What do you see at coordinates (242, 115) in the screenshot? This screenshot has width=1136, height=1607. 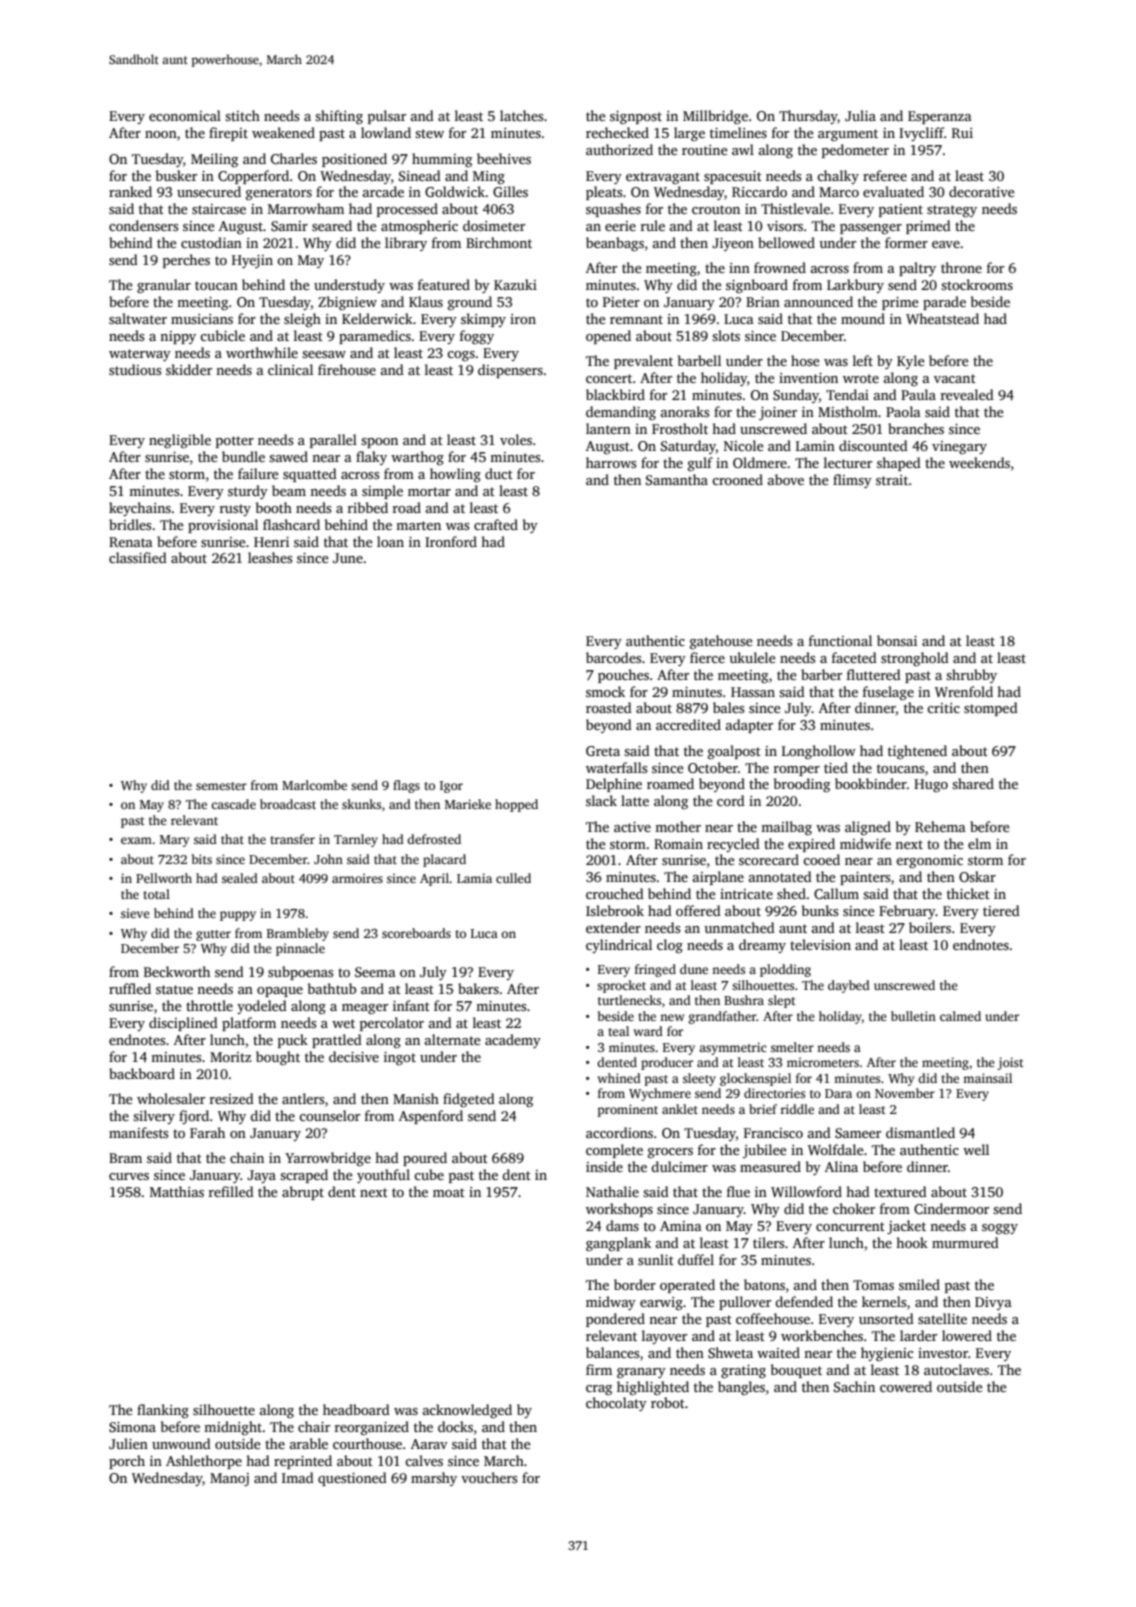 I see `stitch` at bounding box center [242, 115].
